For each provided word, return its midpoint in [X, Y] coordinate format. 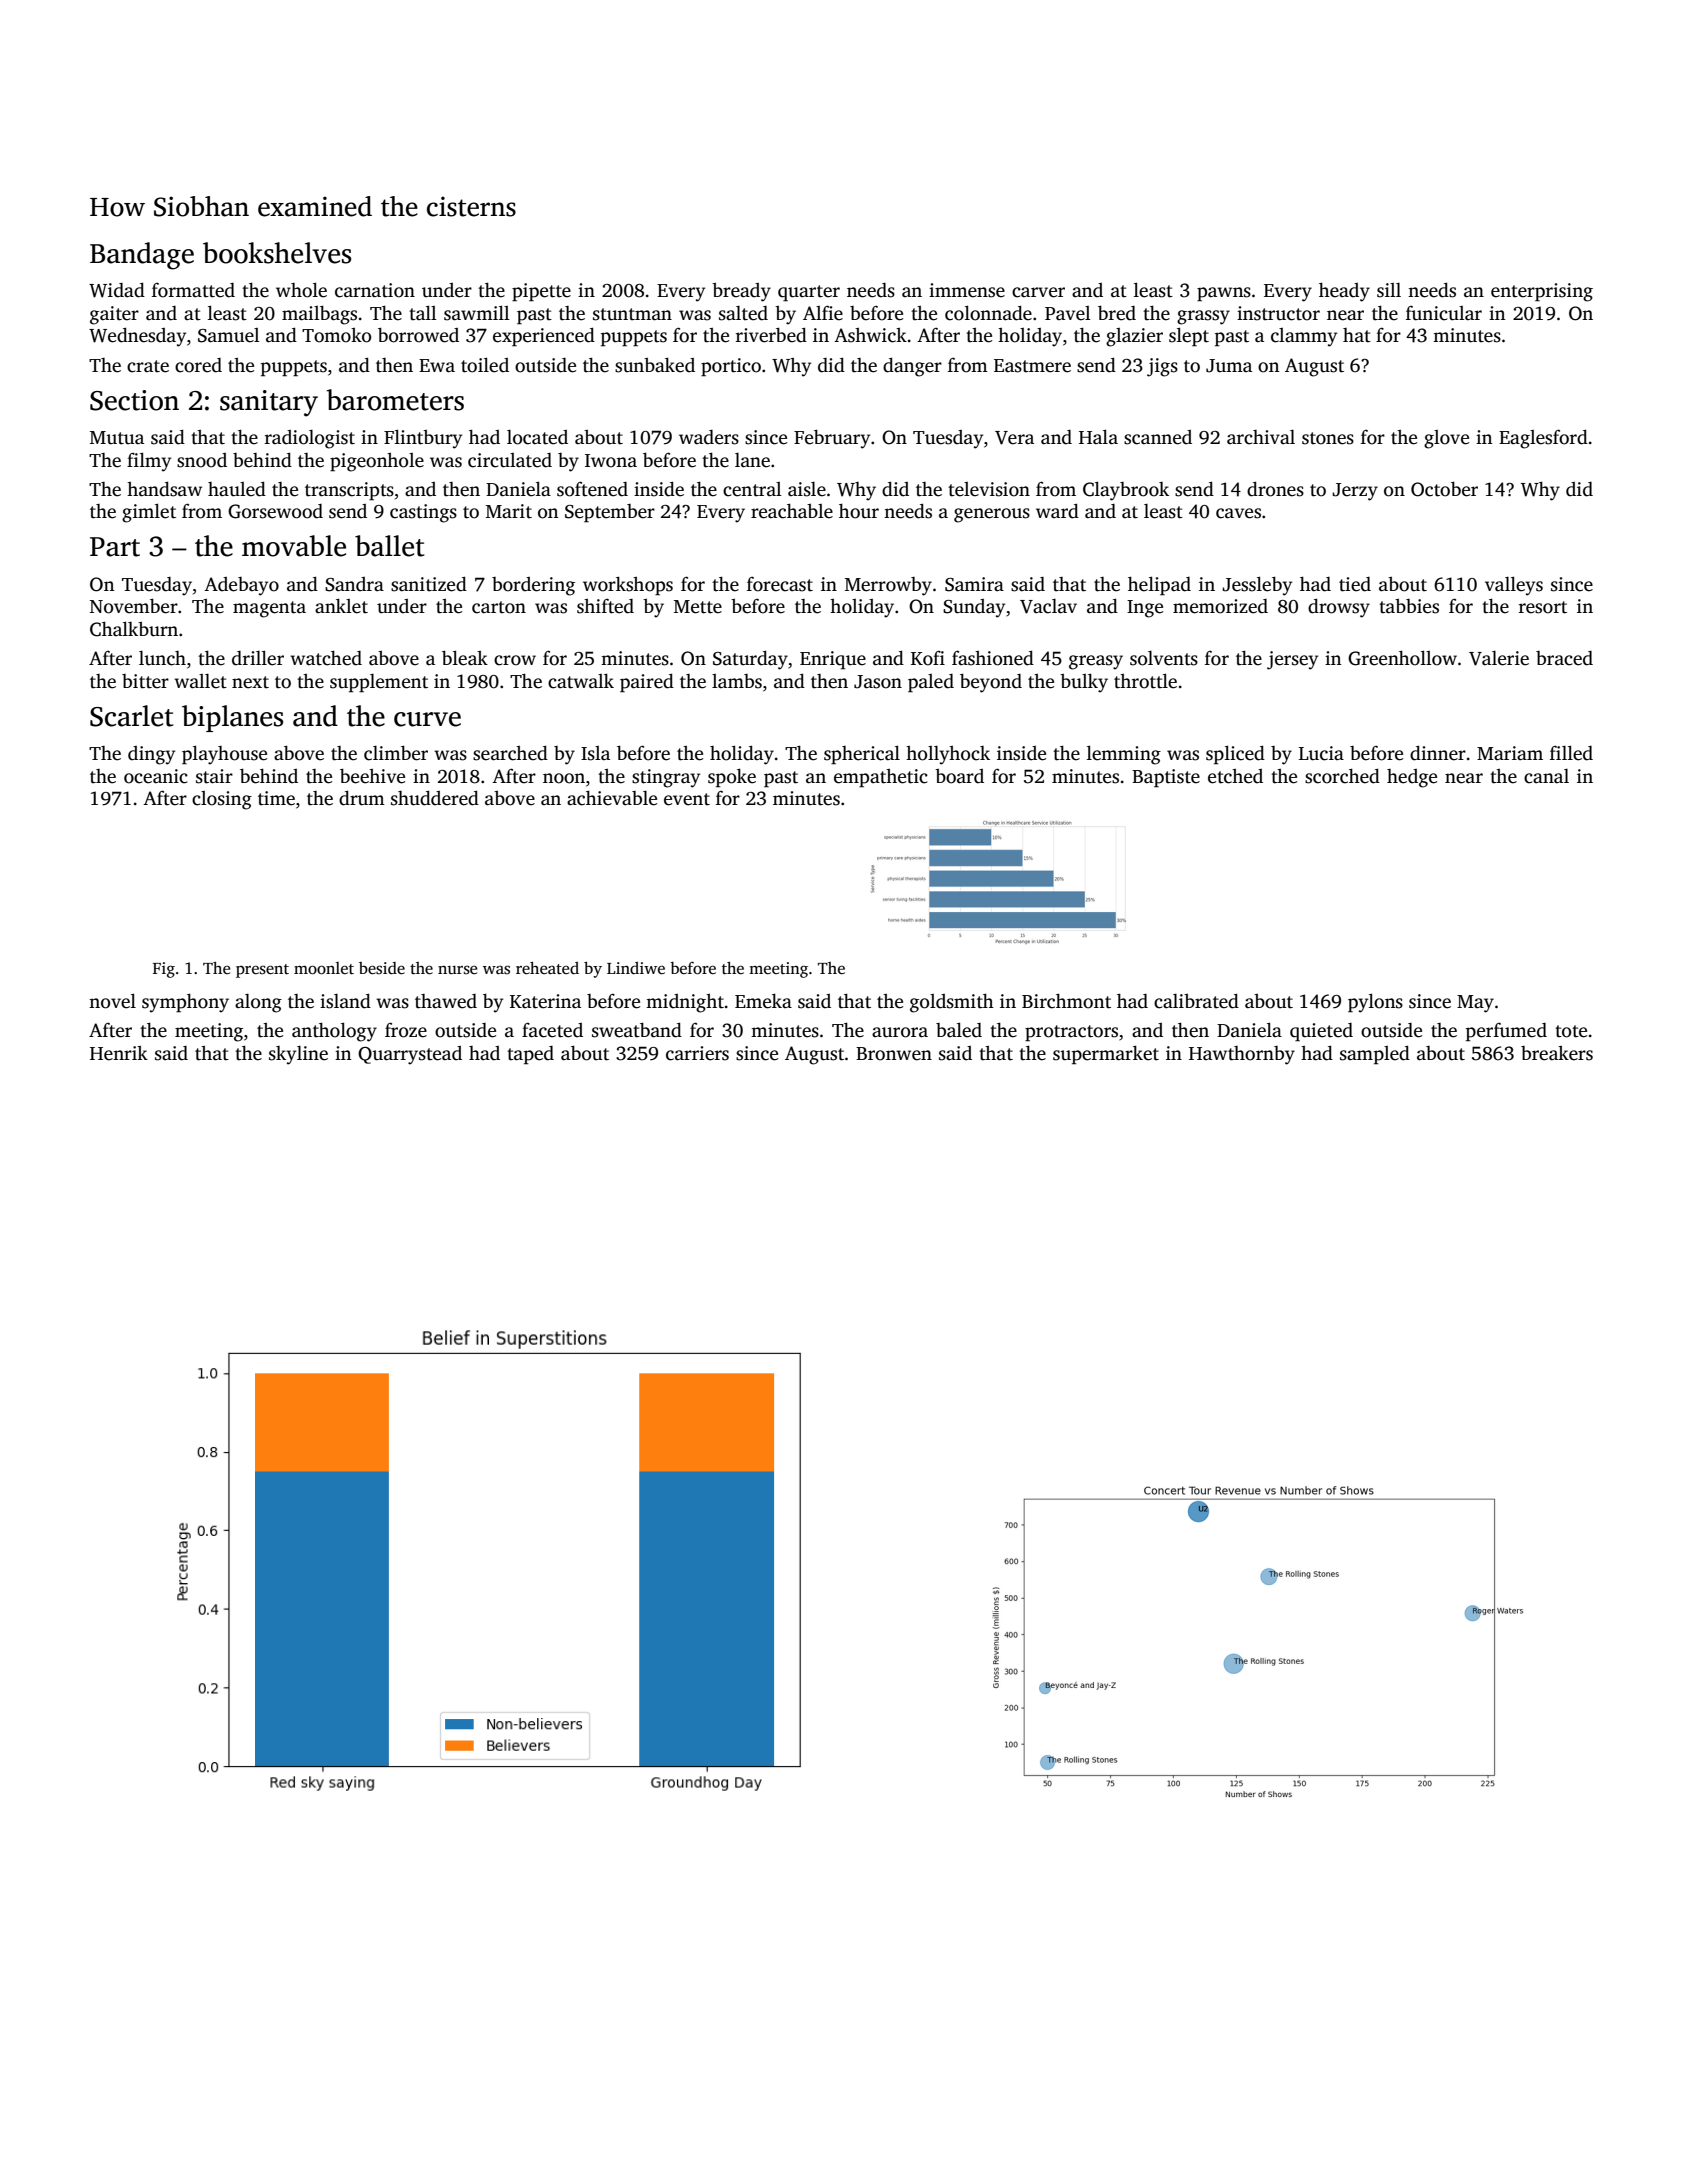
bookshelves [277, 253]
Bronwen [894, 1054]
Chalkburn [134, 629]
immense [967, 290]
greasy [1096, 662]
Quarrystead [410, 1055]
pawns [1224, 294]
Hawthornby [1242, 1055]
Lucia [1321, 753]
